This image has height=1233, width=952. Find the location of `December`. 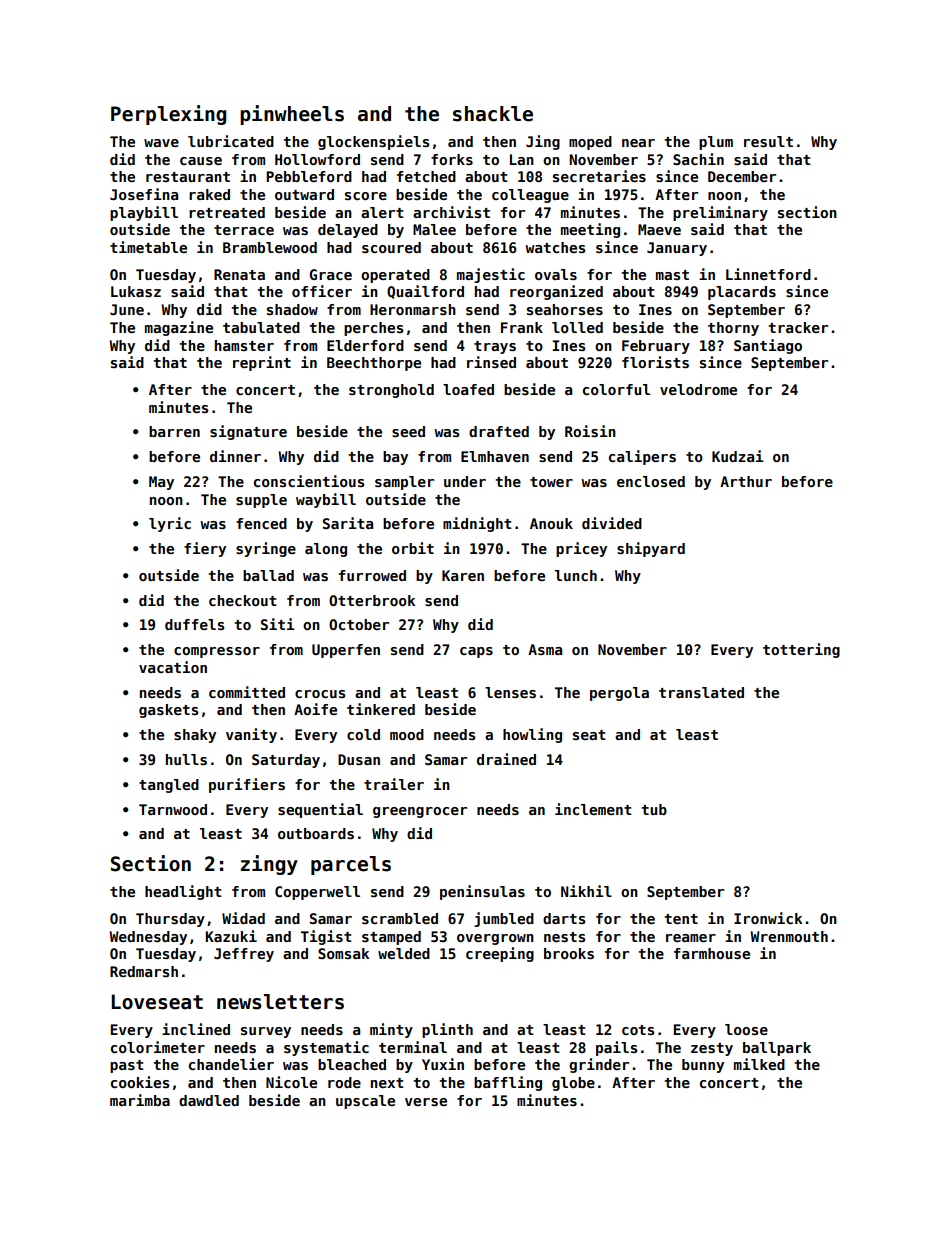

December is located at coordinates (742, 176).
